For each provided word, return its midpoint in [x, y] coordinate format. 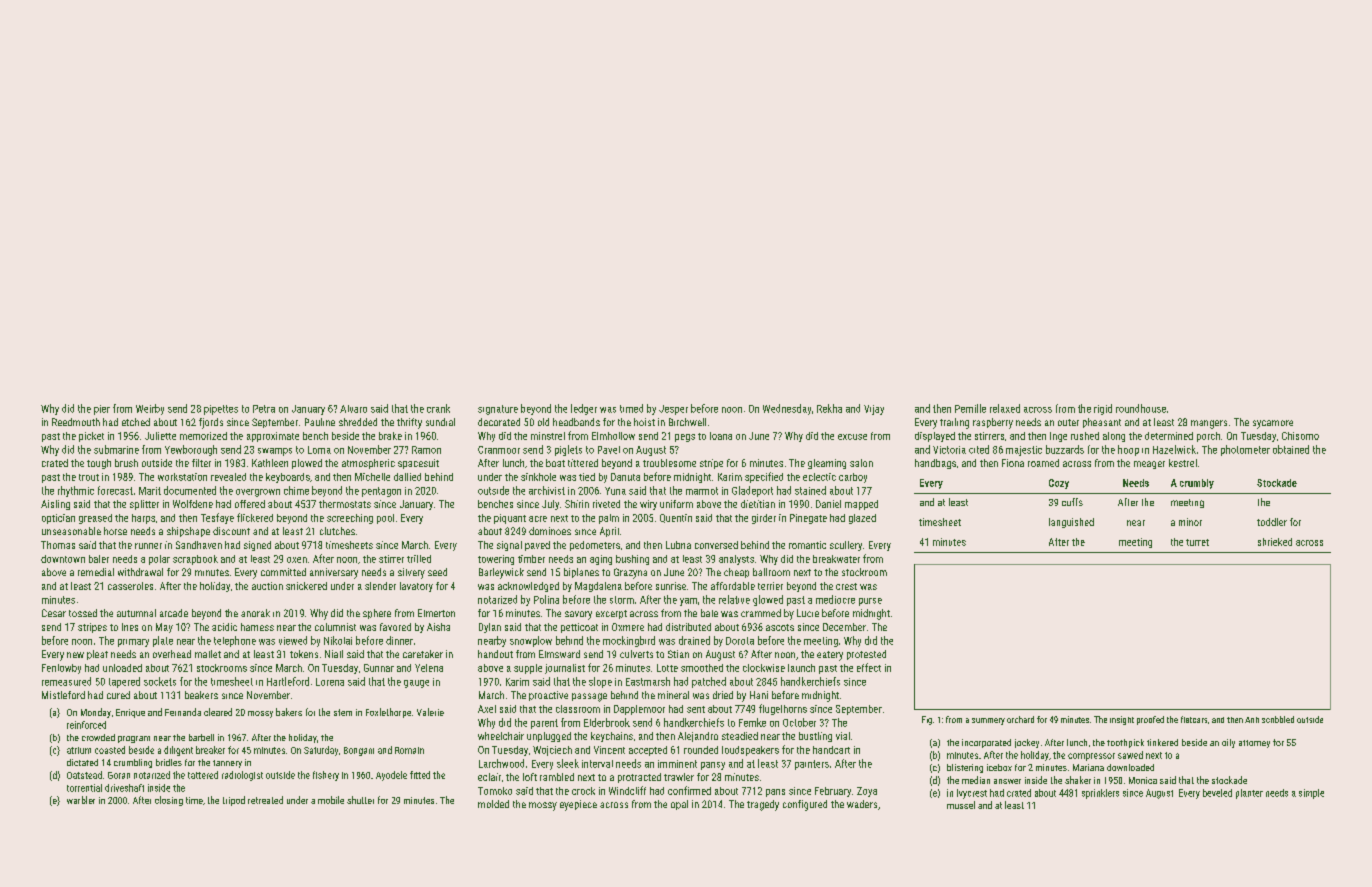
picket [91, 437]
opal [679, 805]
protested [866, 655]
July [550, 505]
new [75, 655]
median [976, 780]
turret [1197, 542]
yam [688, 602]
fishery [326, 776]
